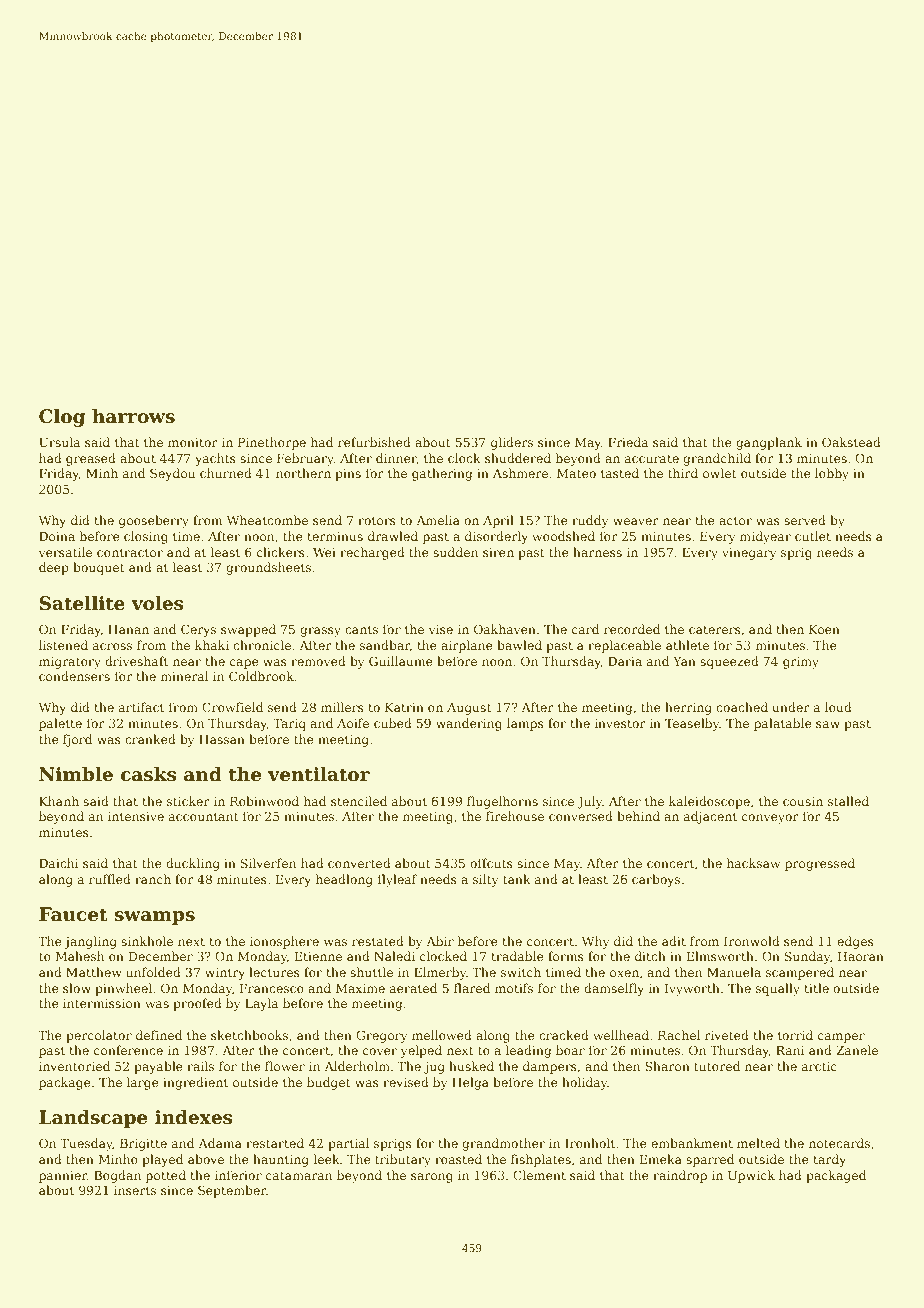 The width and height of the document is (924, 1308). I want to click on large, so click(143, 1083).
